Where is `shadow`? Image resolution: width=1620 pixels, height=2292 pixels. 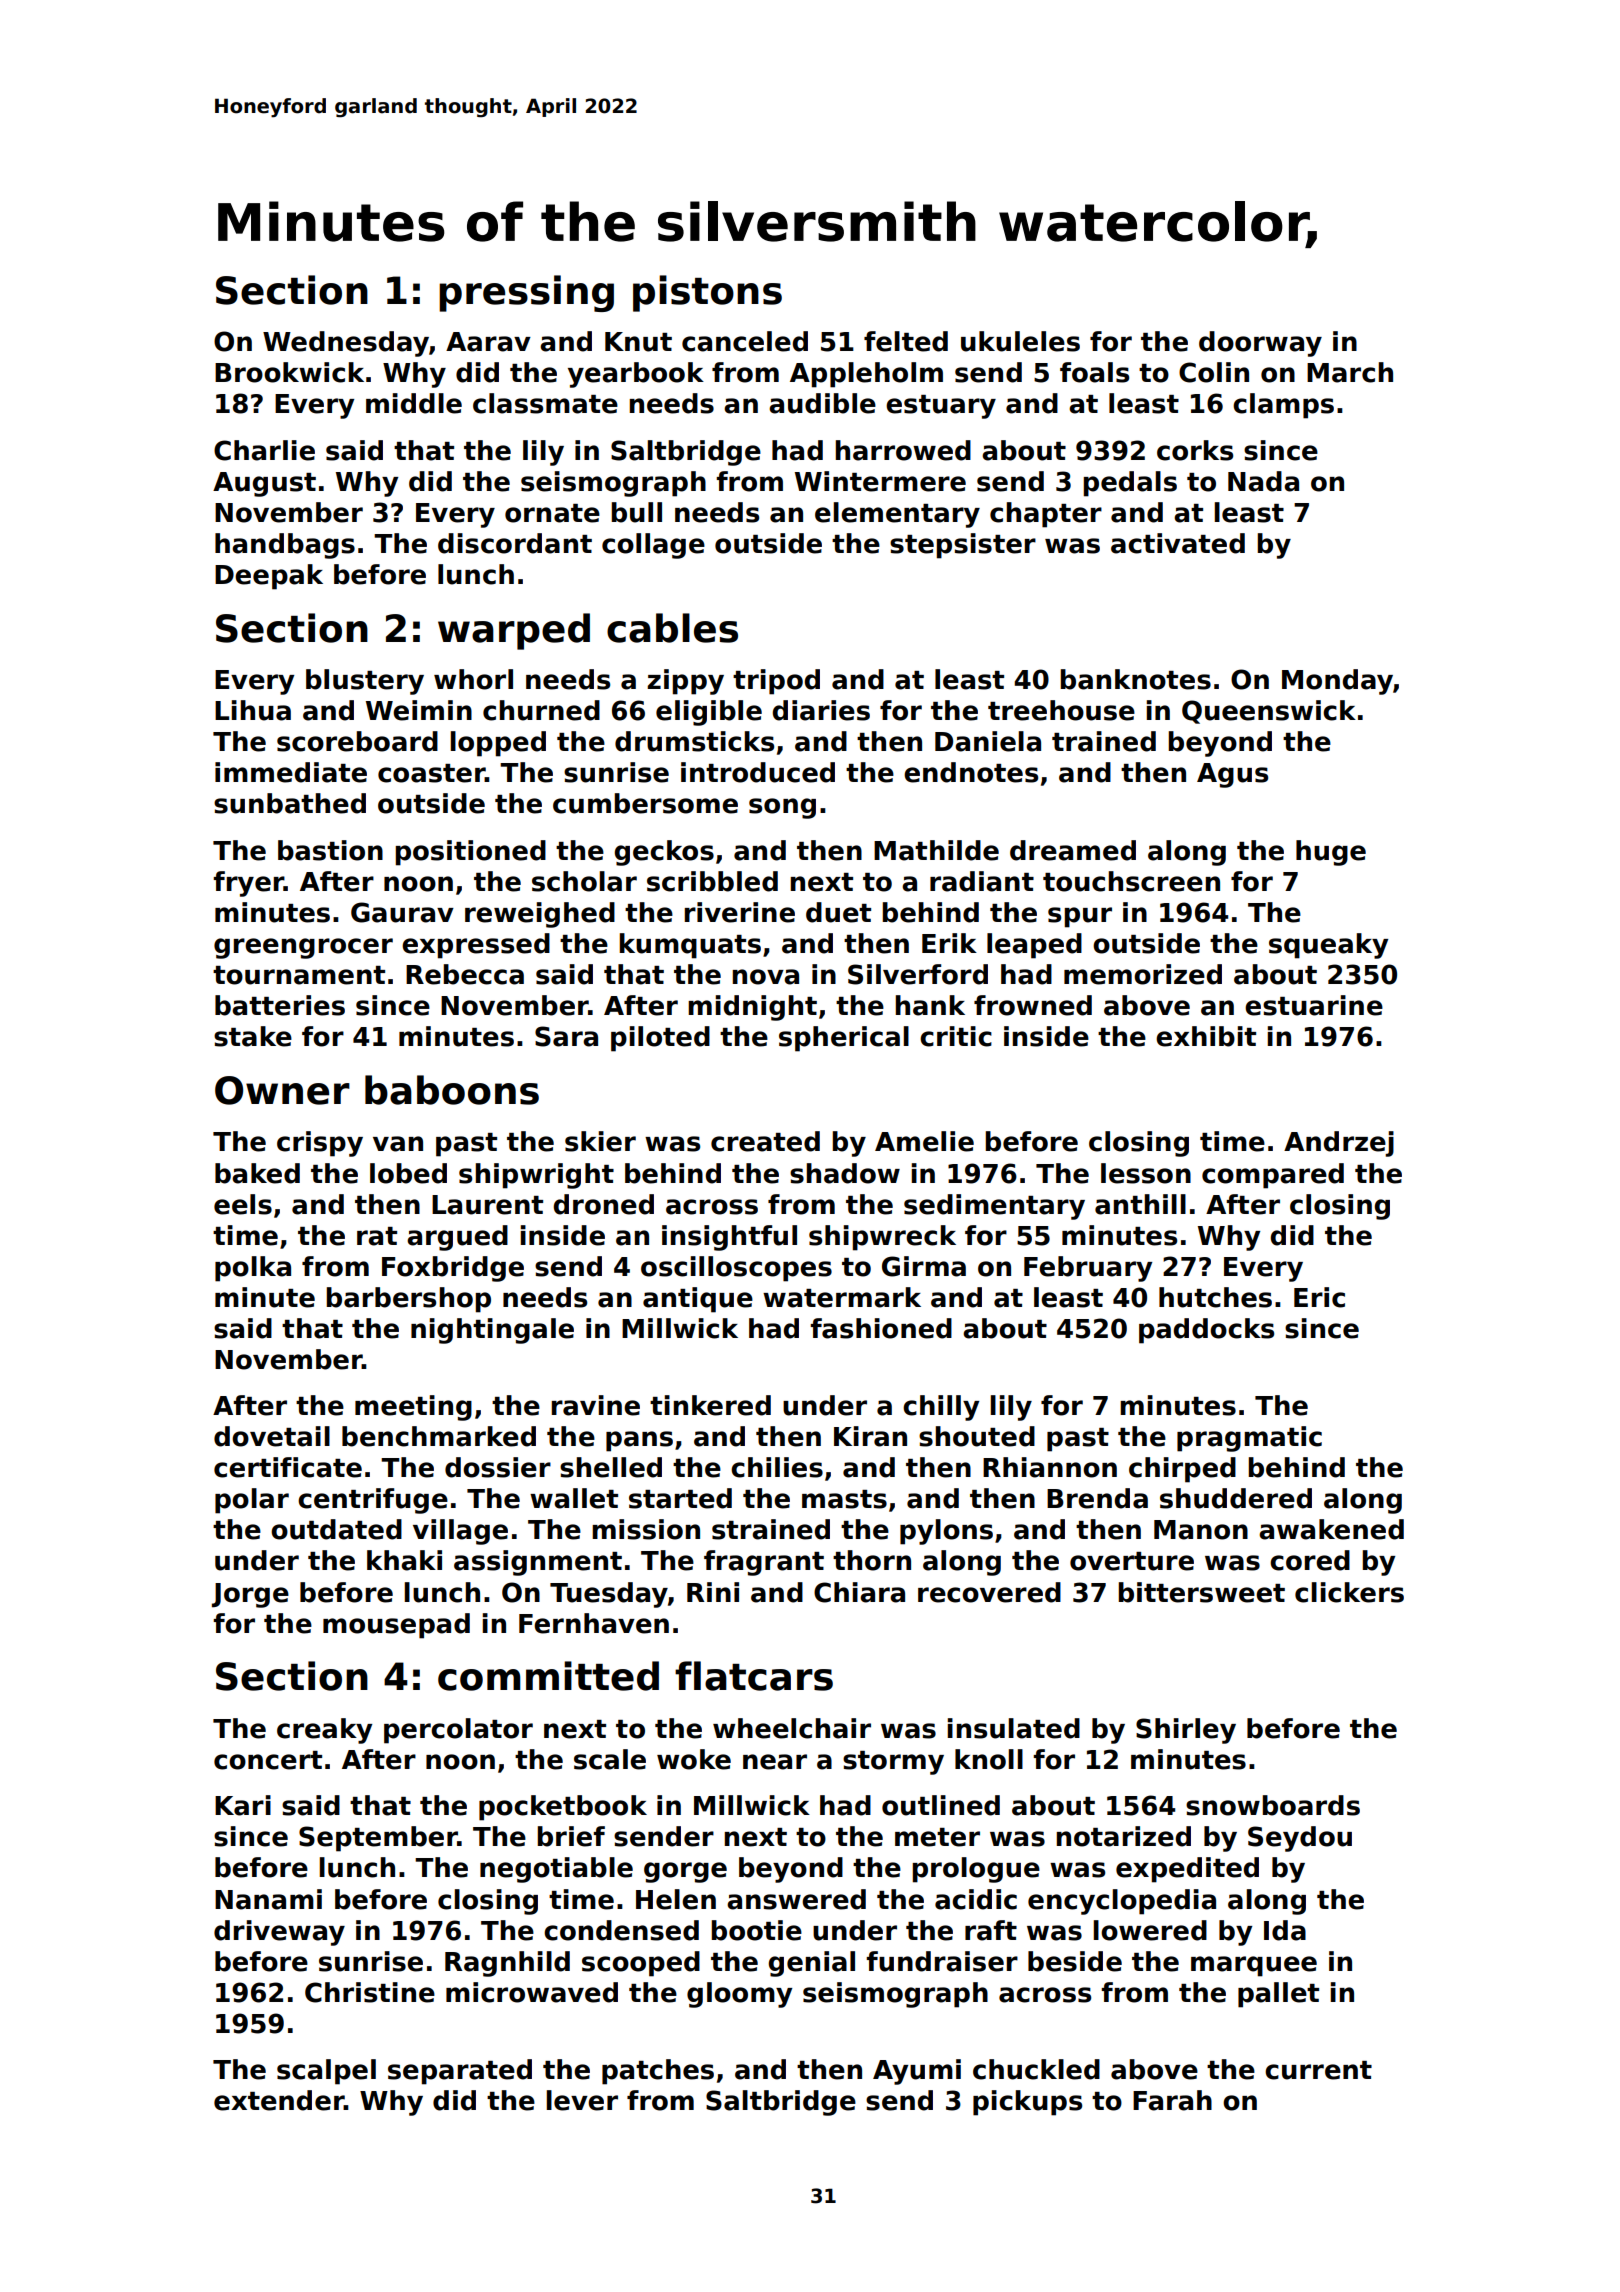 shadow is located at coordinates (845, 1173).
